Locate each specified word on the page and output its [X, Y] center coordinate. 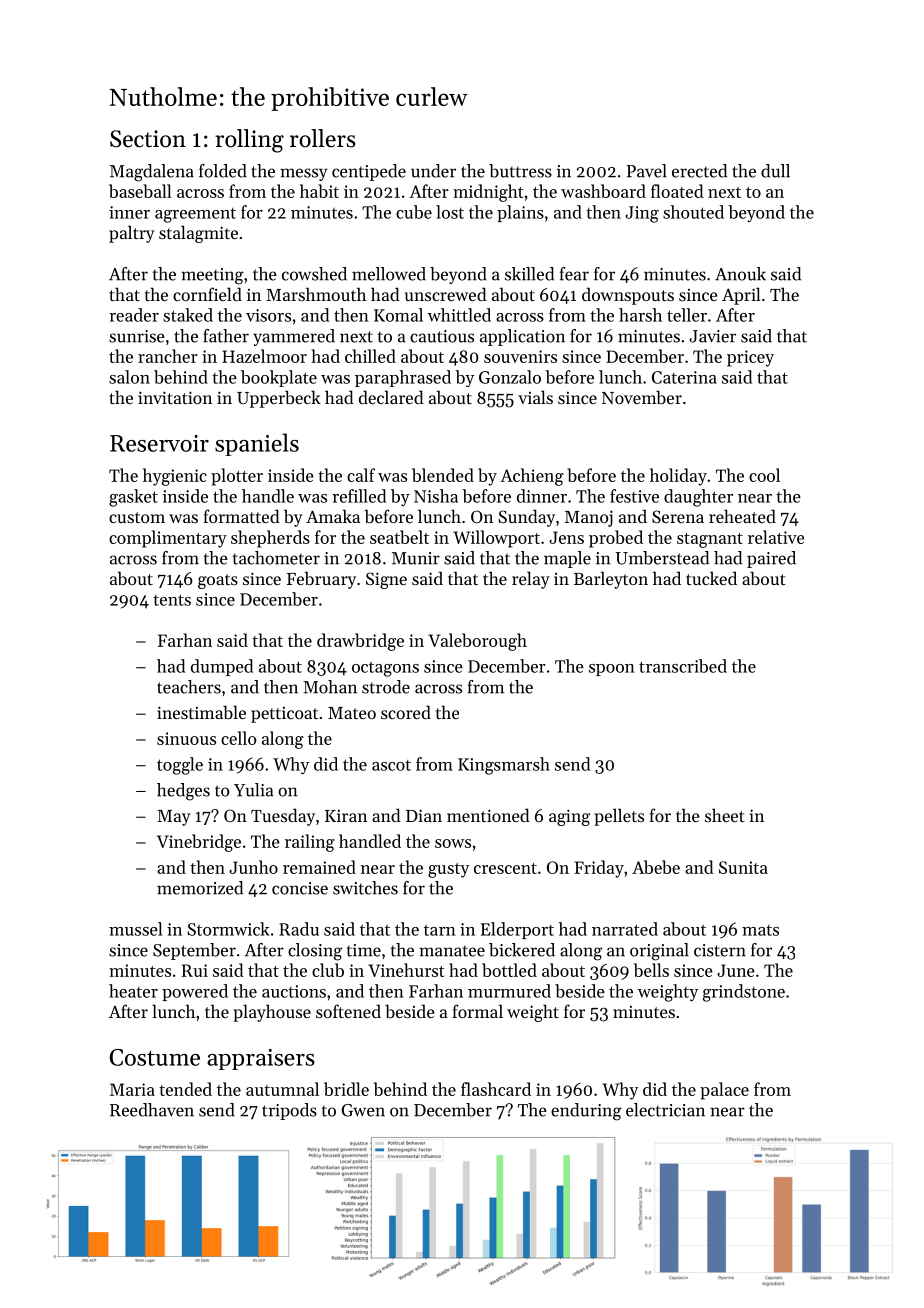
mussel [135, 929]
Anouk [740, 274]
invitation [175, 397]
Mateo [352, 713]
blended [443, 475]
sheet [725, 815]
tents [172, 600]
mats [760, 930]
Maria [132, 1089]
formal [477, 1011]
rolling [249, 141]
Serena [678, 516]
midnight [488, 193]
